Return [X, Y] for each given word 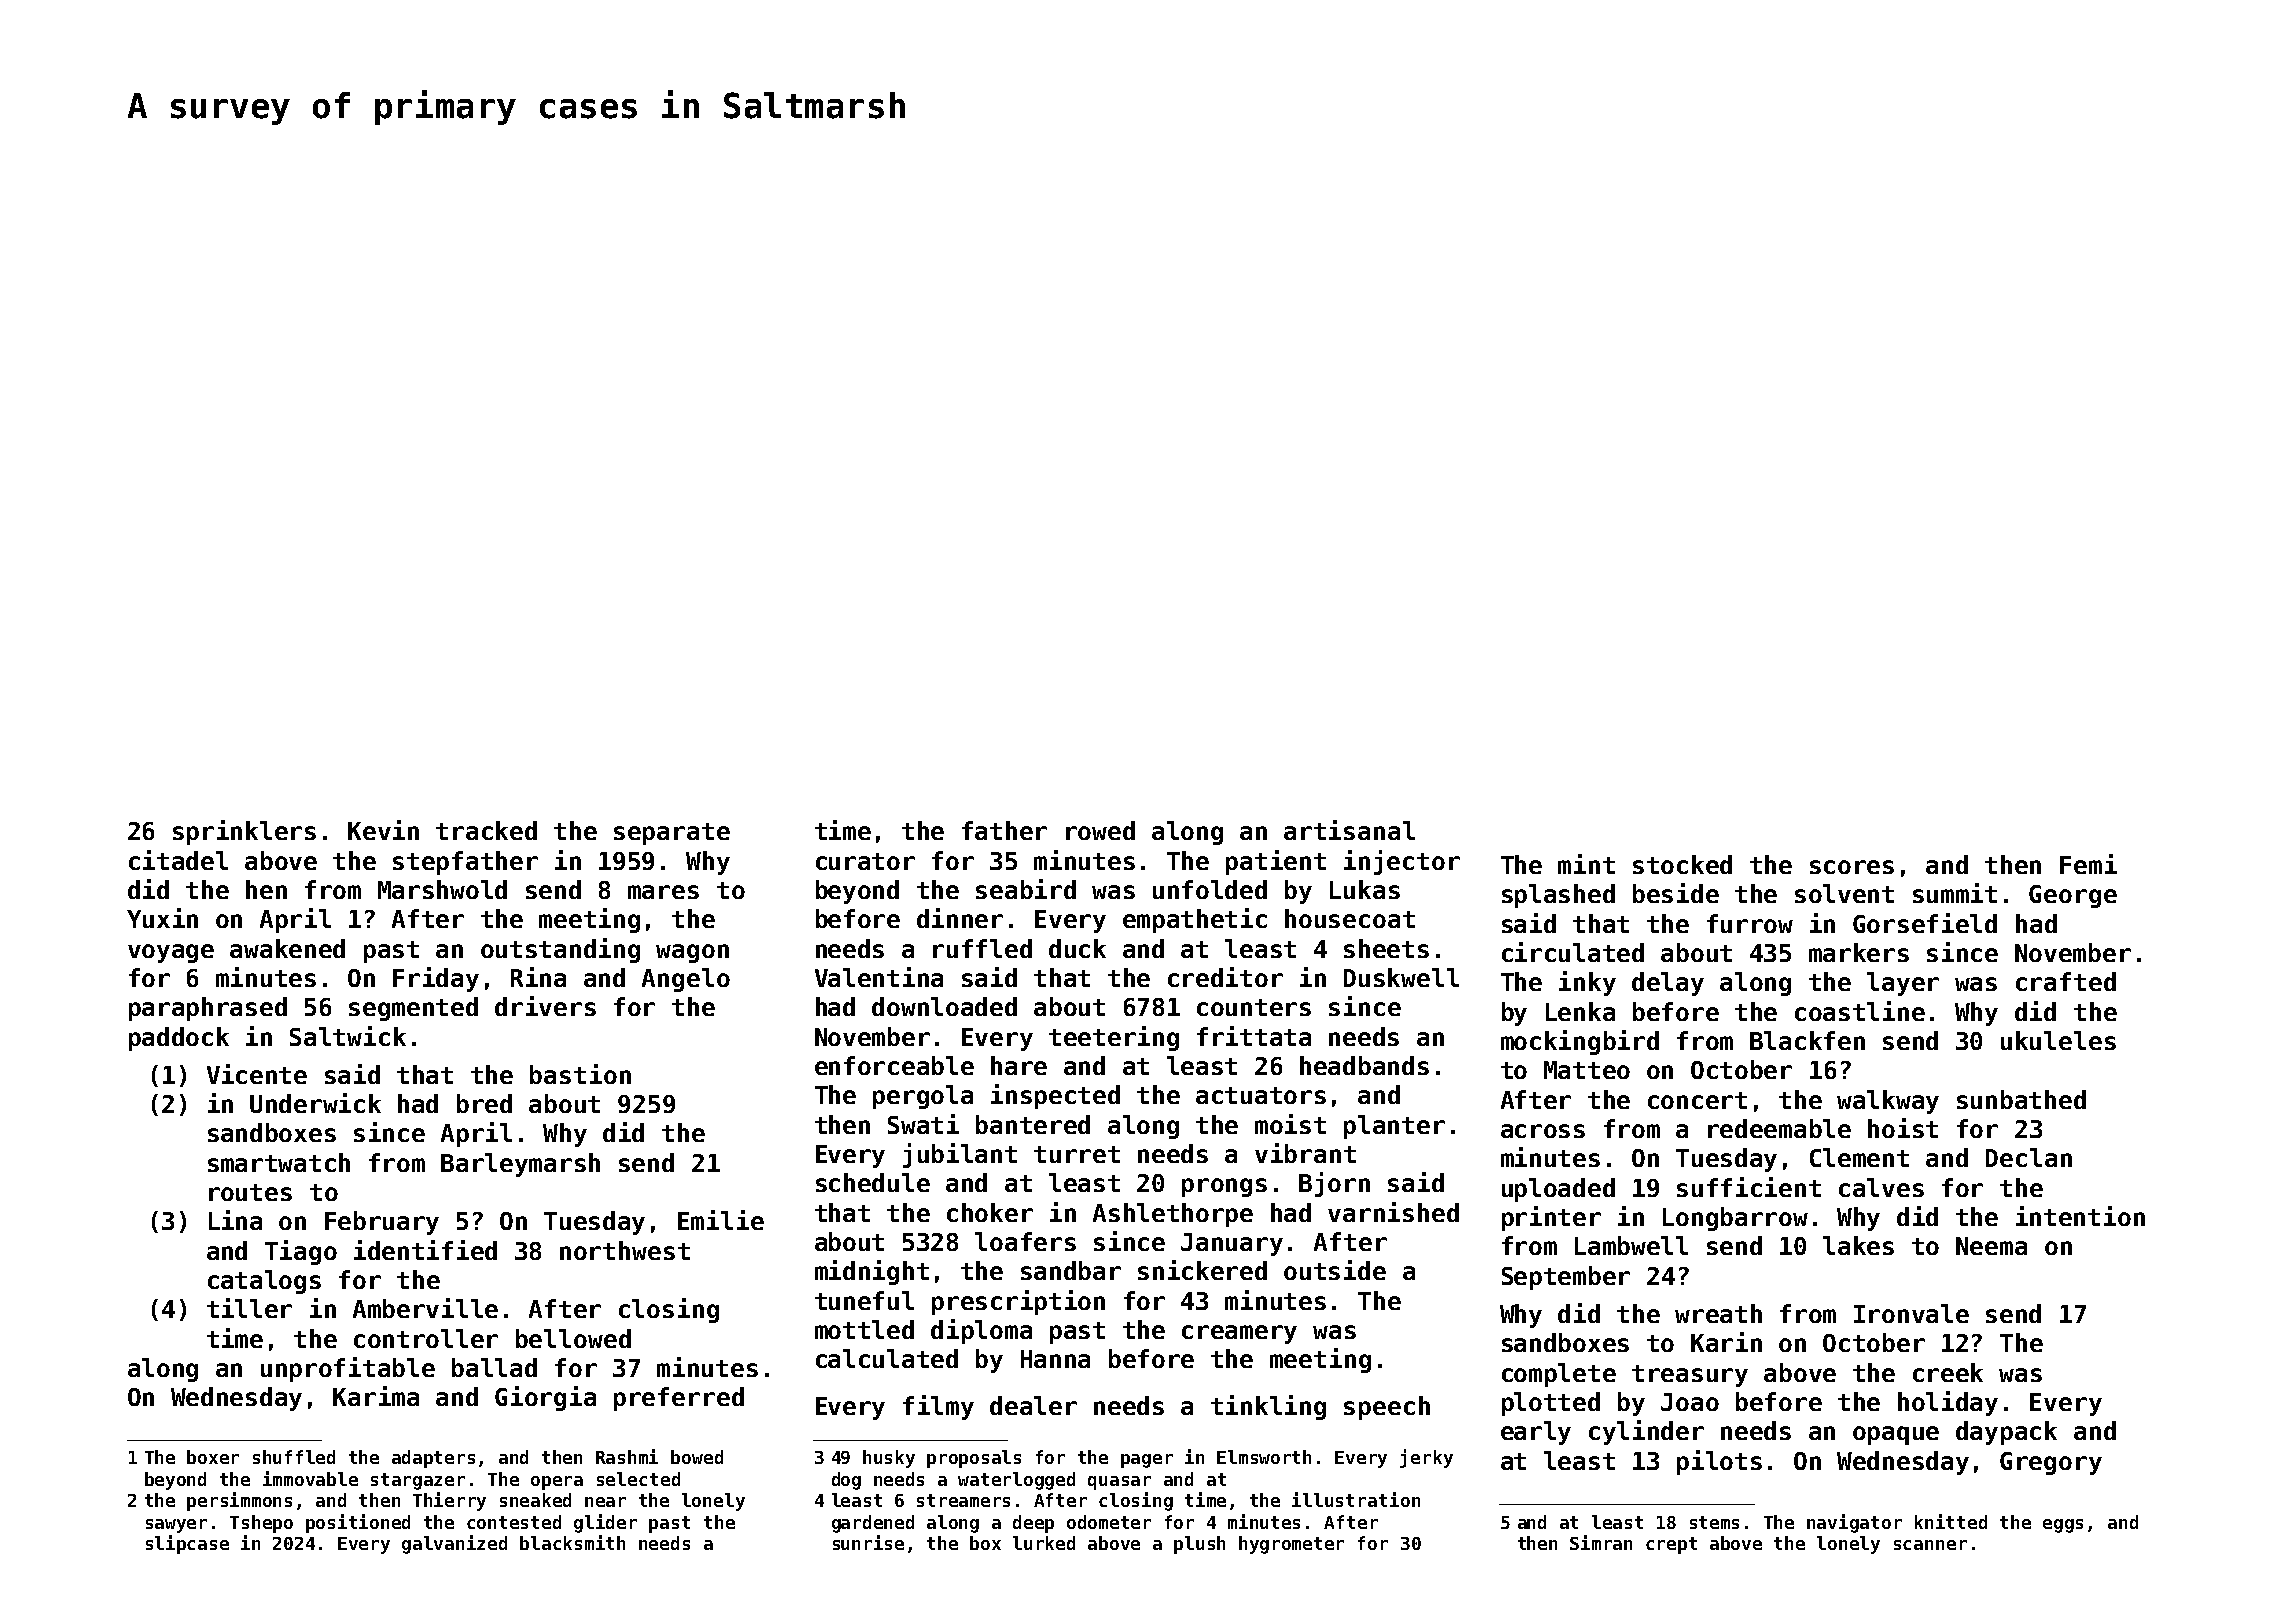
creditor [1225, 977]
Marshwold [442, 889]
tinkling [1268, 1407]
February [382, 1223]
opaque [1896, 1435]
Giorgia [545, 1398]
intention [2080, 1216]
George [2073, 896]
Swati [923, 1124]
